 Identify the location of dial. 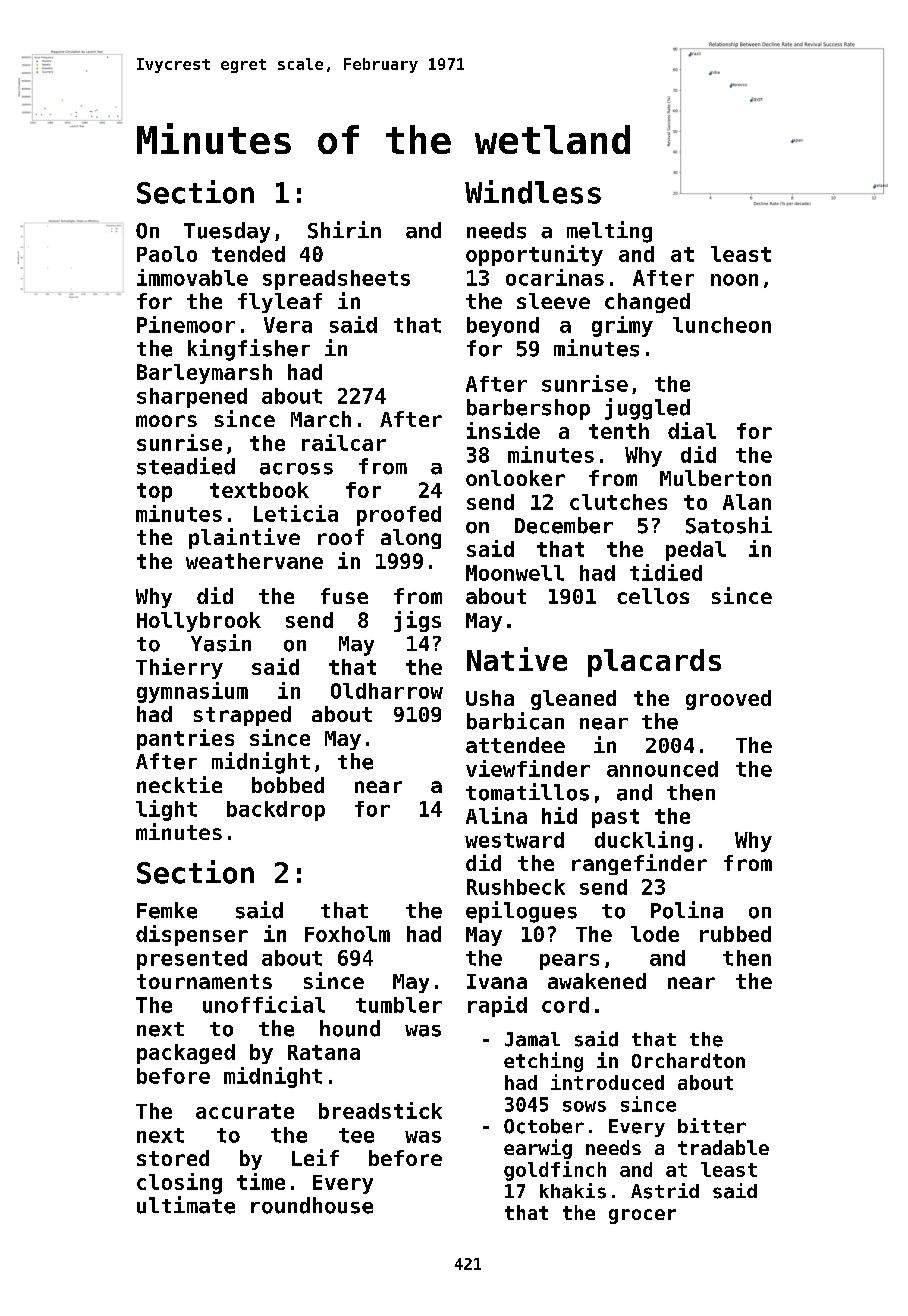
(692, 430).
